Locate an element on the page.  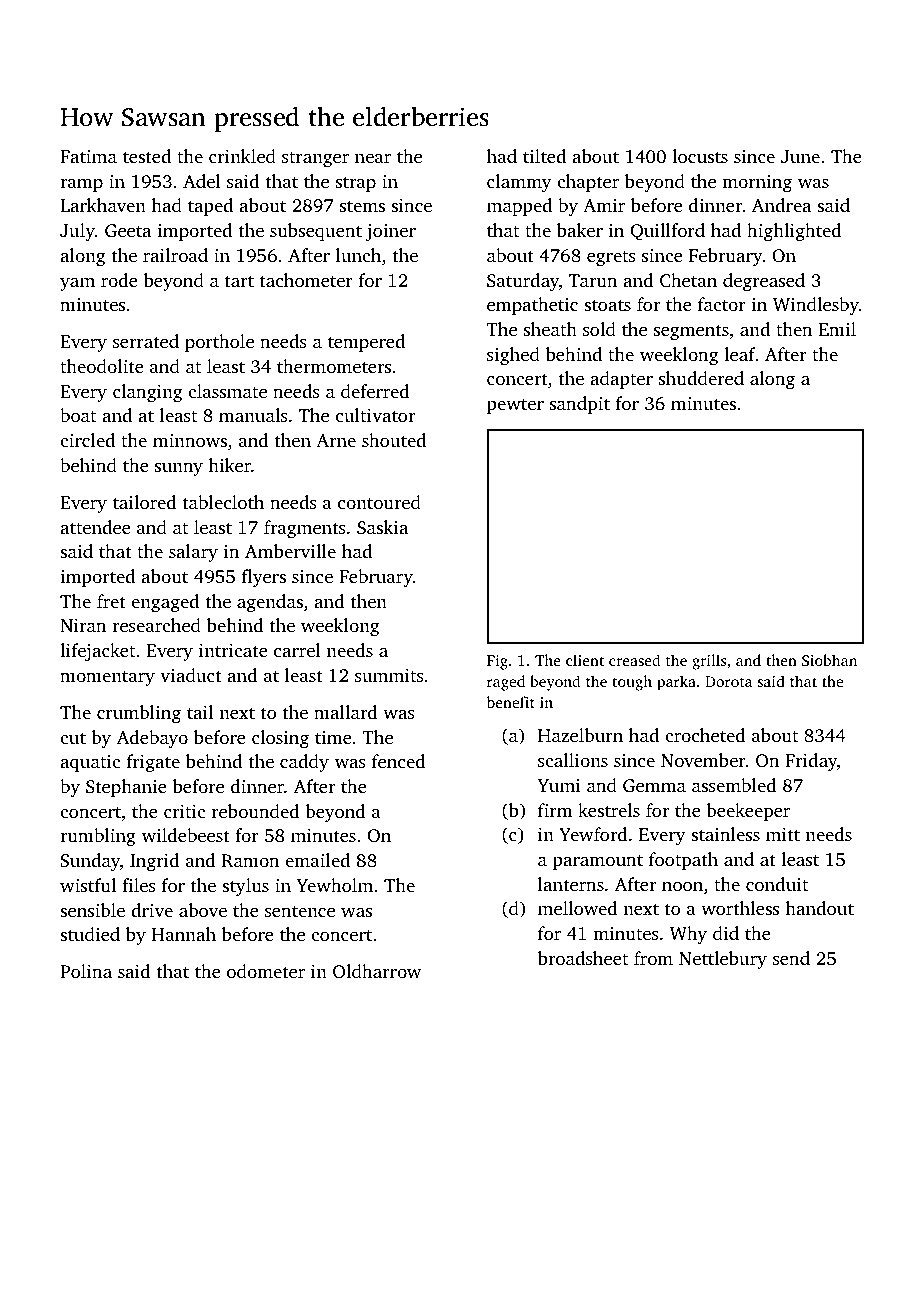
June is located at coordinates (800, 157).
